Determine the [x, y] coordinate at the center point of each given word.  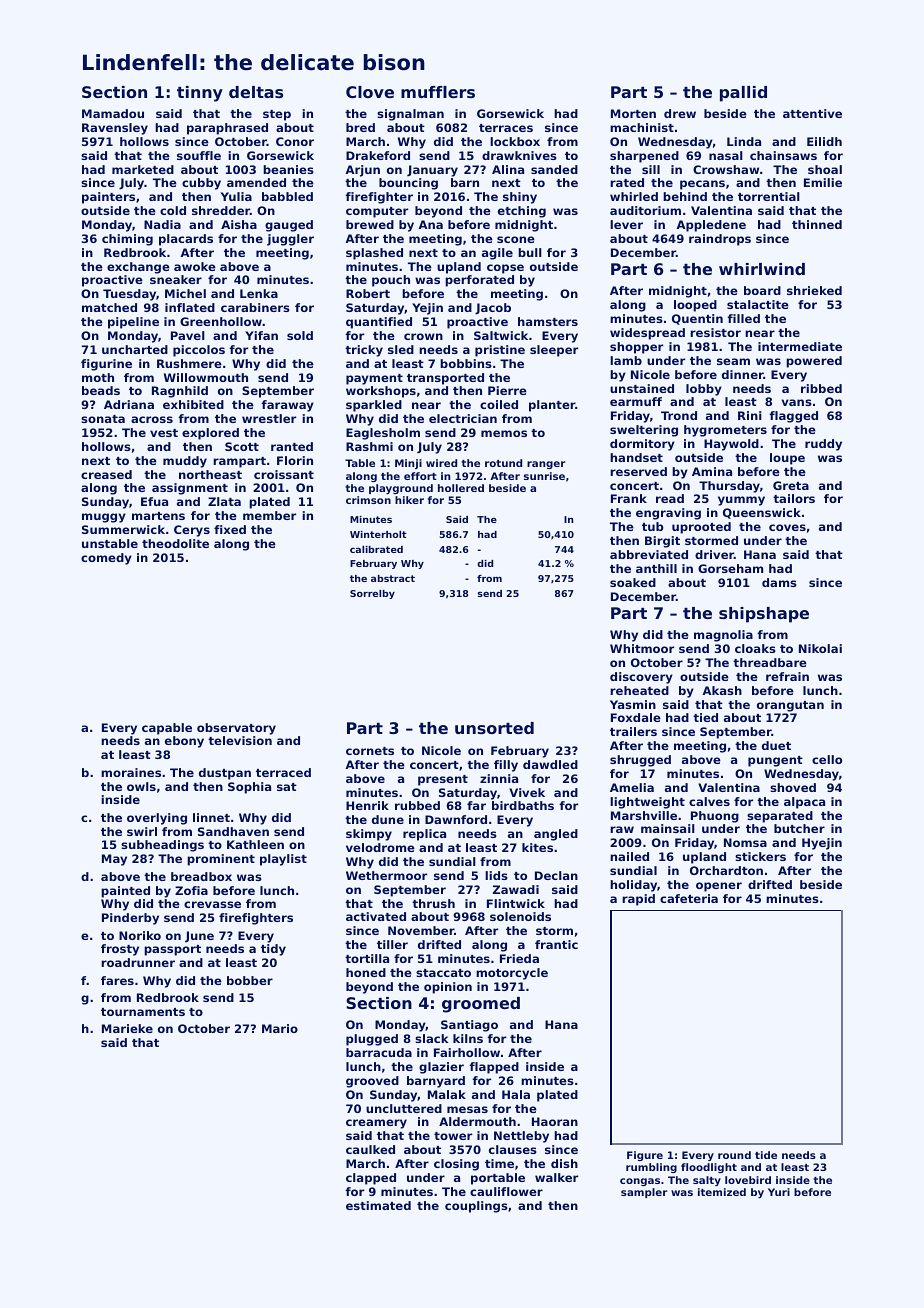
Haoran [555, 1121]
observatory [236, 729]
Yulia [236, 196]
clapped [371, 1179]
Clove [370, 92]
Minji [408, 464]
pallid [743, 94]
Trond [679, 415]
